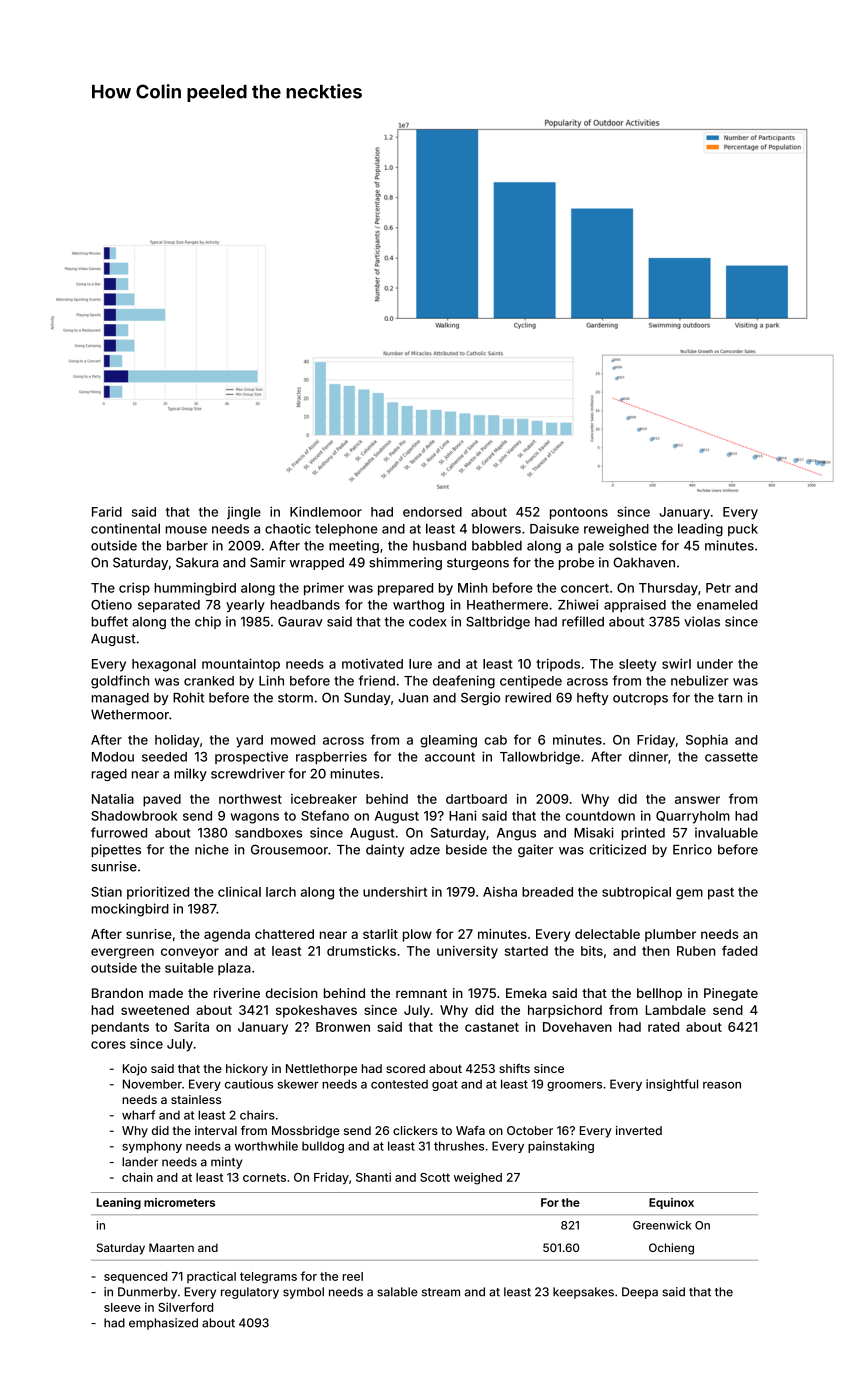 The width and height of the screenshot is (849, 1400). Describe the element at coordinates (441, 1292) in the screenshot. I see `stream` at that location.
